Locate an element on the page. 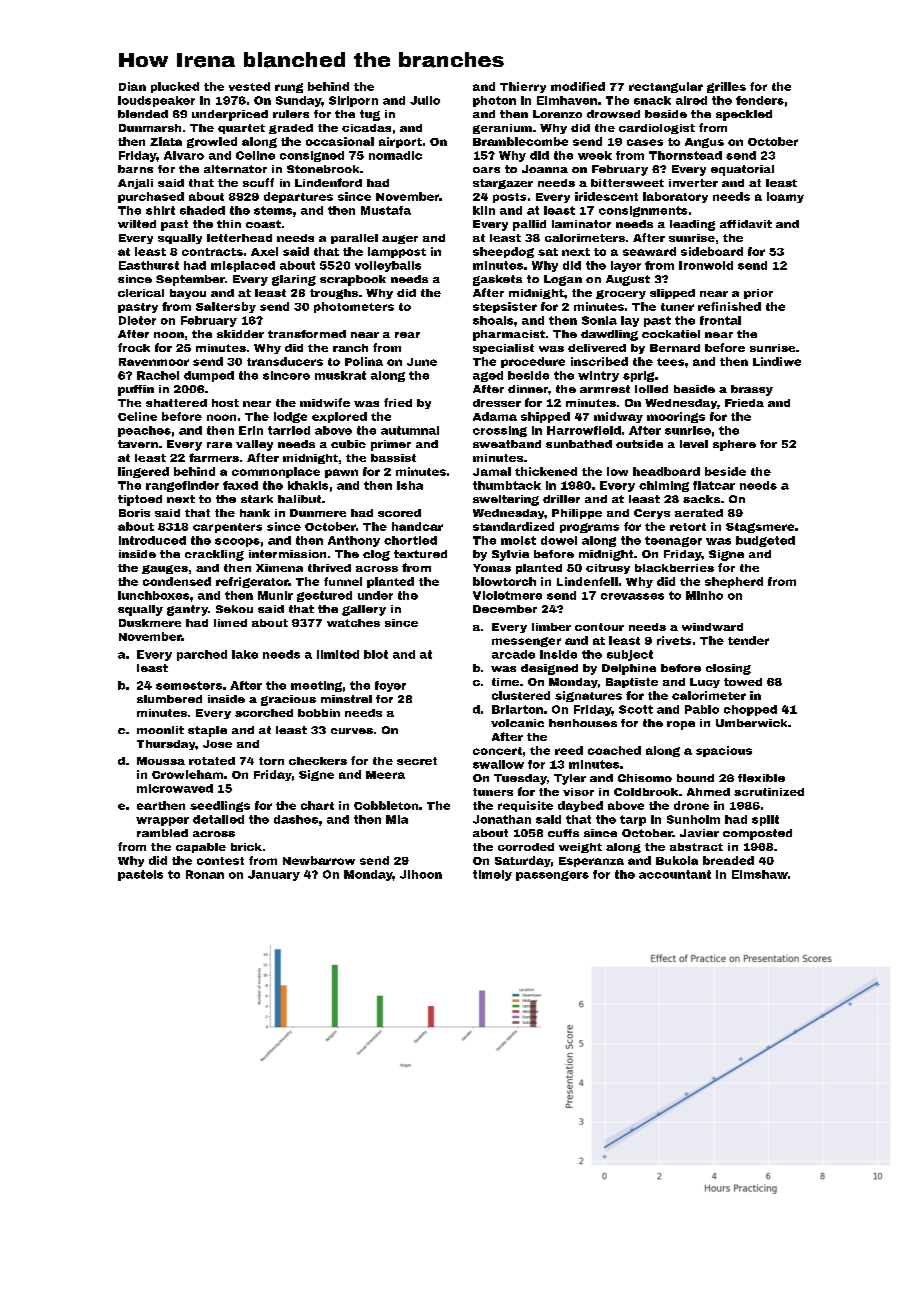 This page has height=1308, width=924. Ronan is located at coordinates (205, 874).
